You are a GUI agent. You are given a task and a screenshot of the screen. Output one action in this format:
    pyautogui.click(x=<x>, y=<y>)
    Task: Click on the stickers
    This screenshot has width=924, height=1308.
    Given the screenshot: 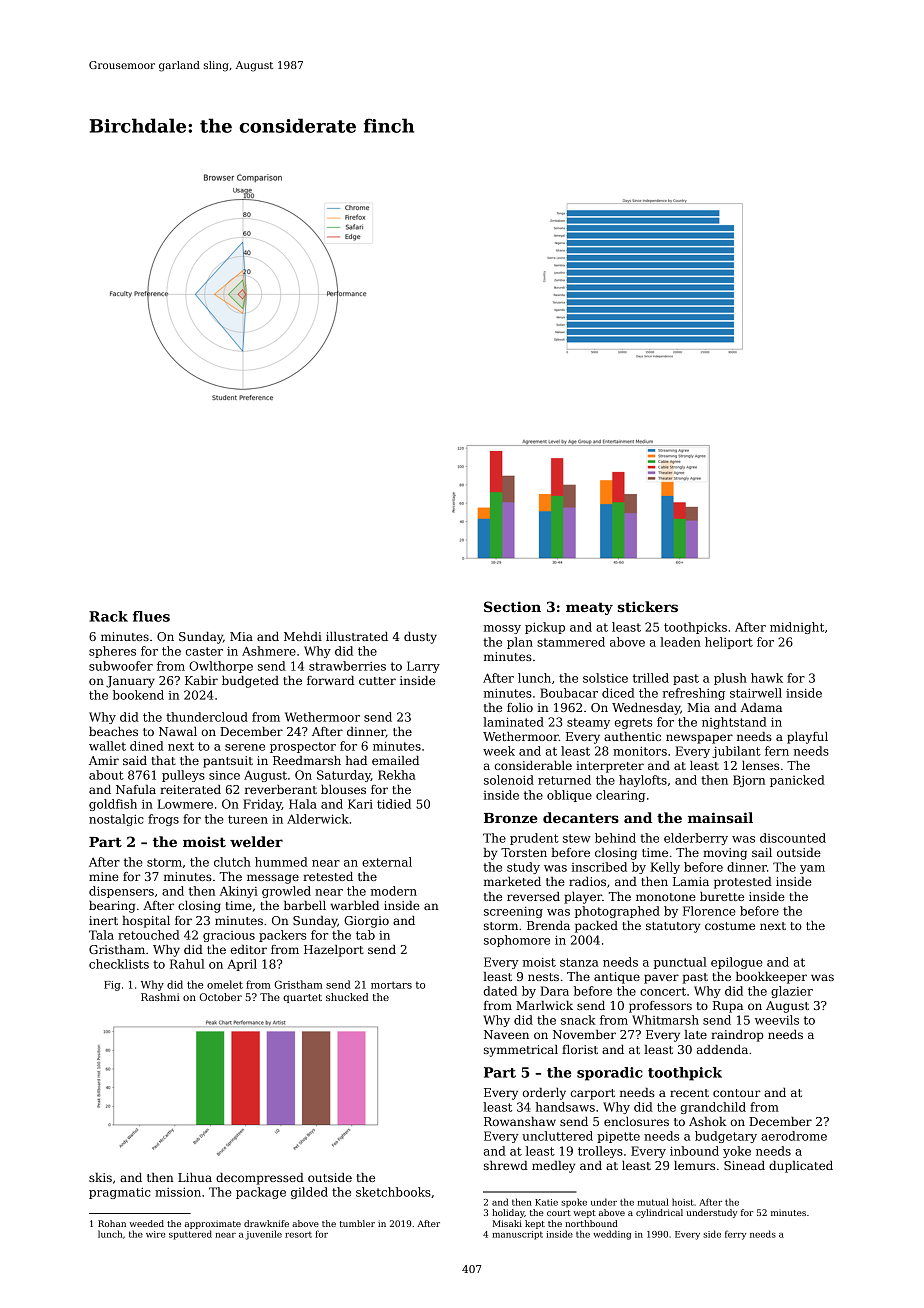 What is the action you would take?
    pyautogui.click(x=648, y=606)
